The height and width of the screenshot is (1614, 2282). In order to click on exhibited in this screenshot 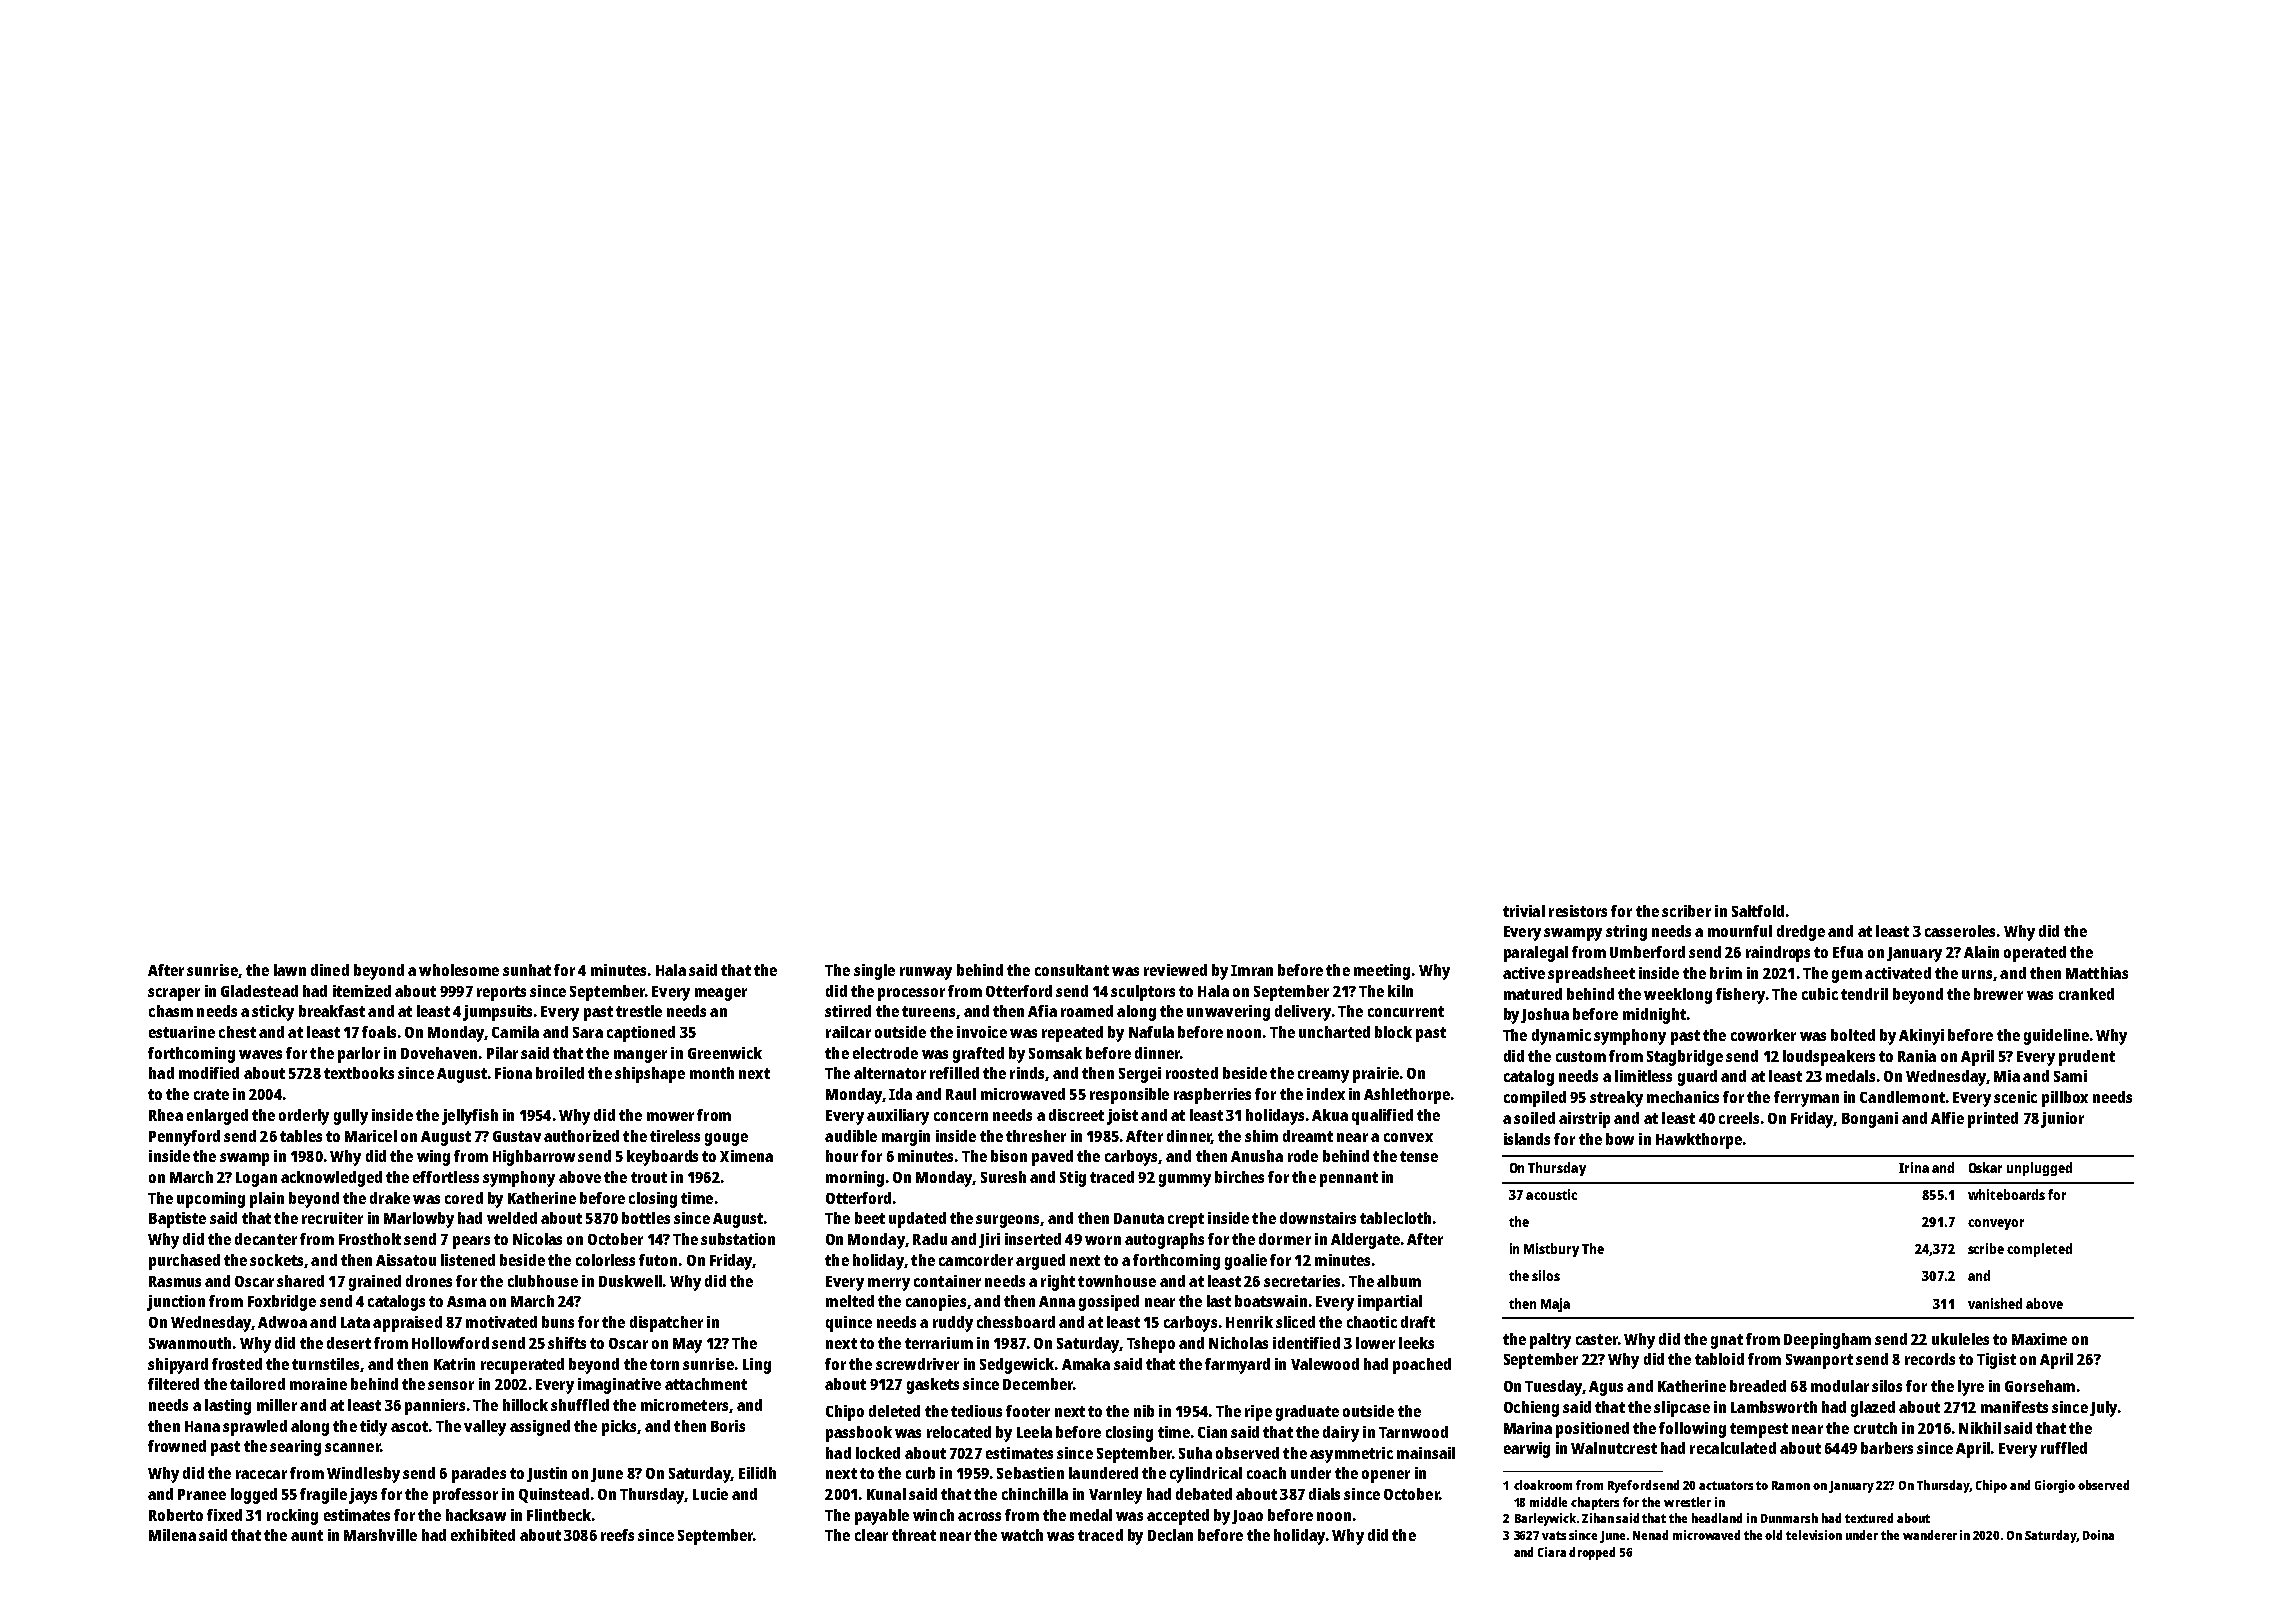, I will do `click(483, 1535)`.
